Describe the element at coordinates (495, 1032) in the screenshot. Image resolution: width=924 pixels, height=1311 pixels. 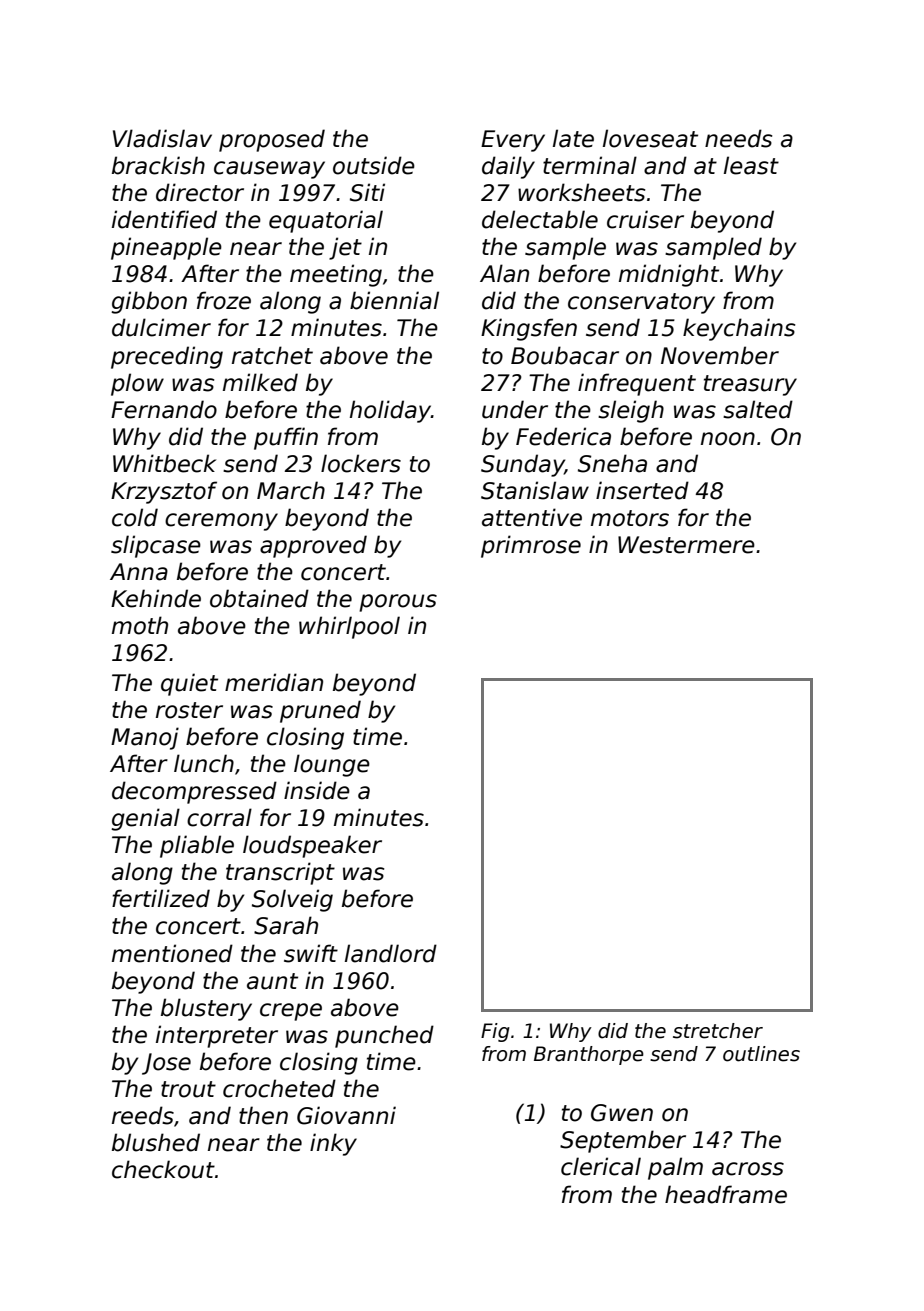
I see `Fig` at that location.
